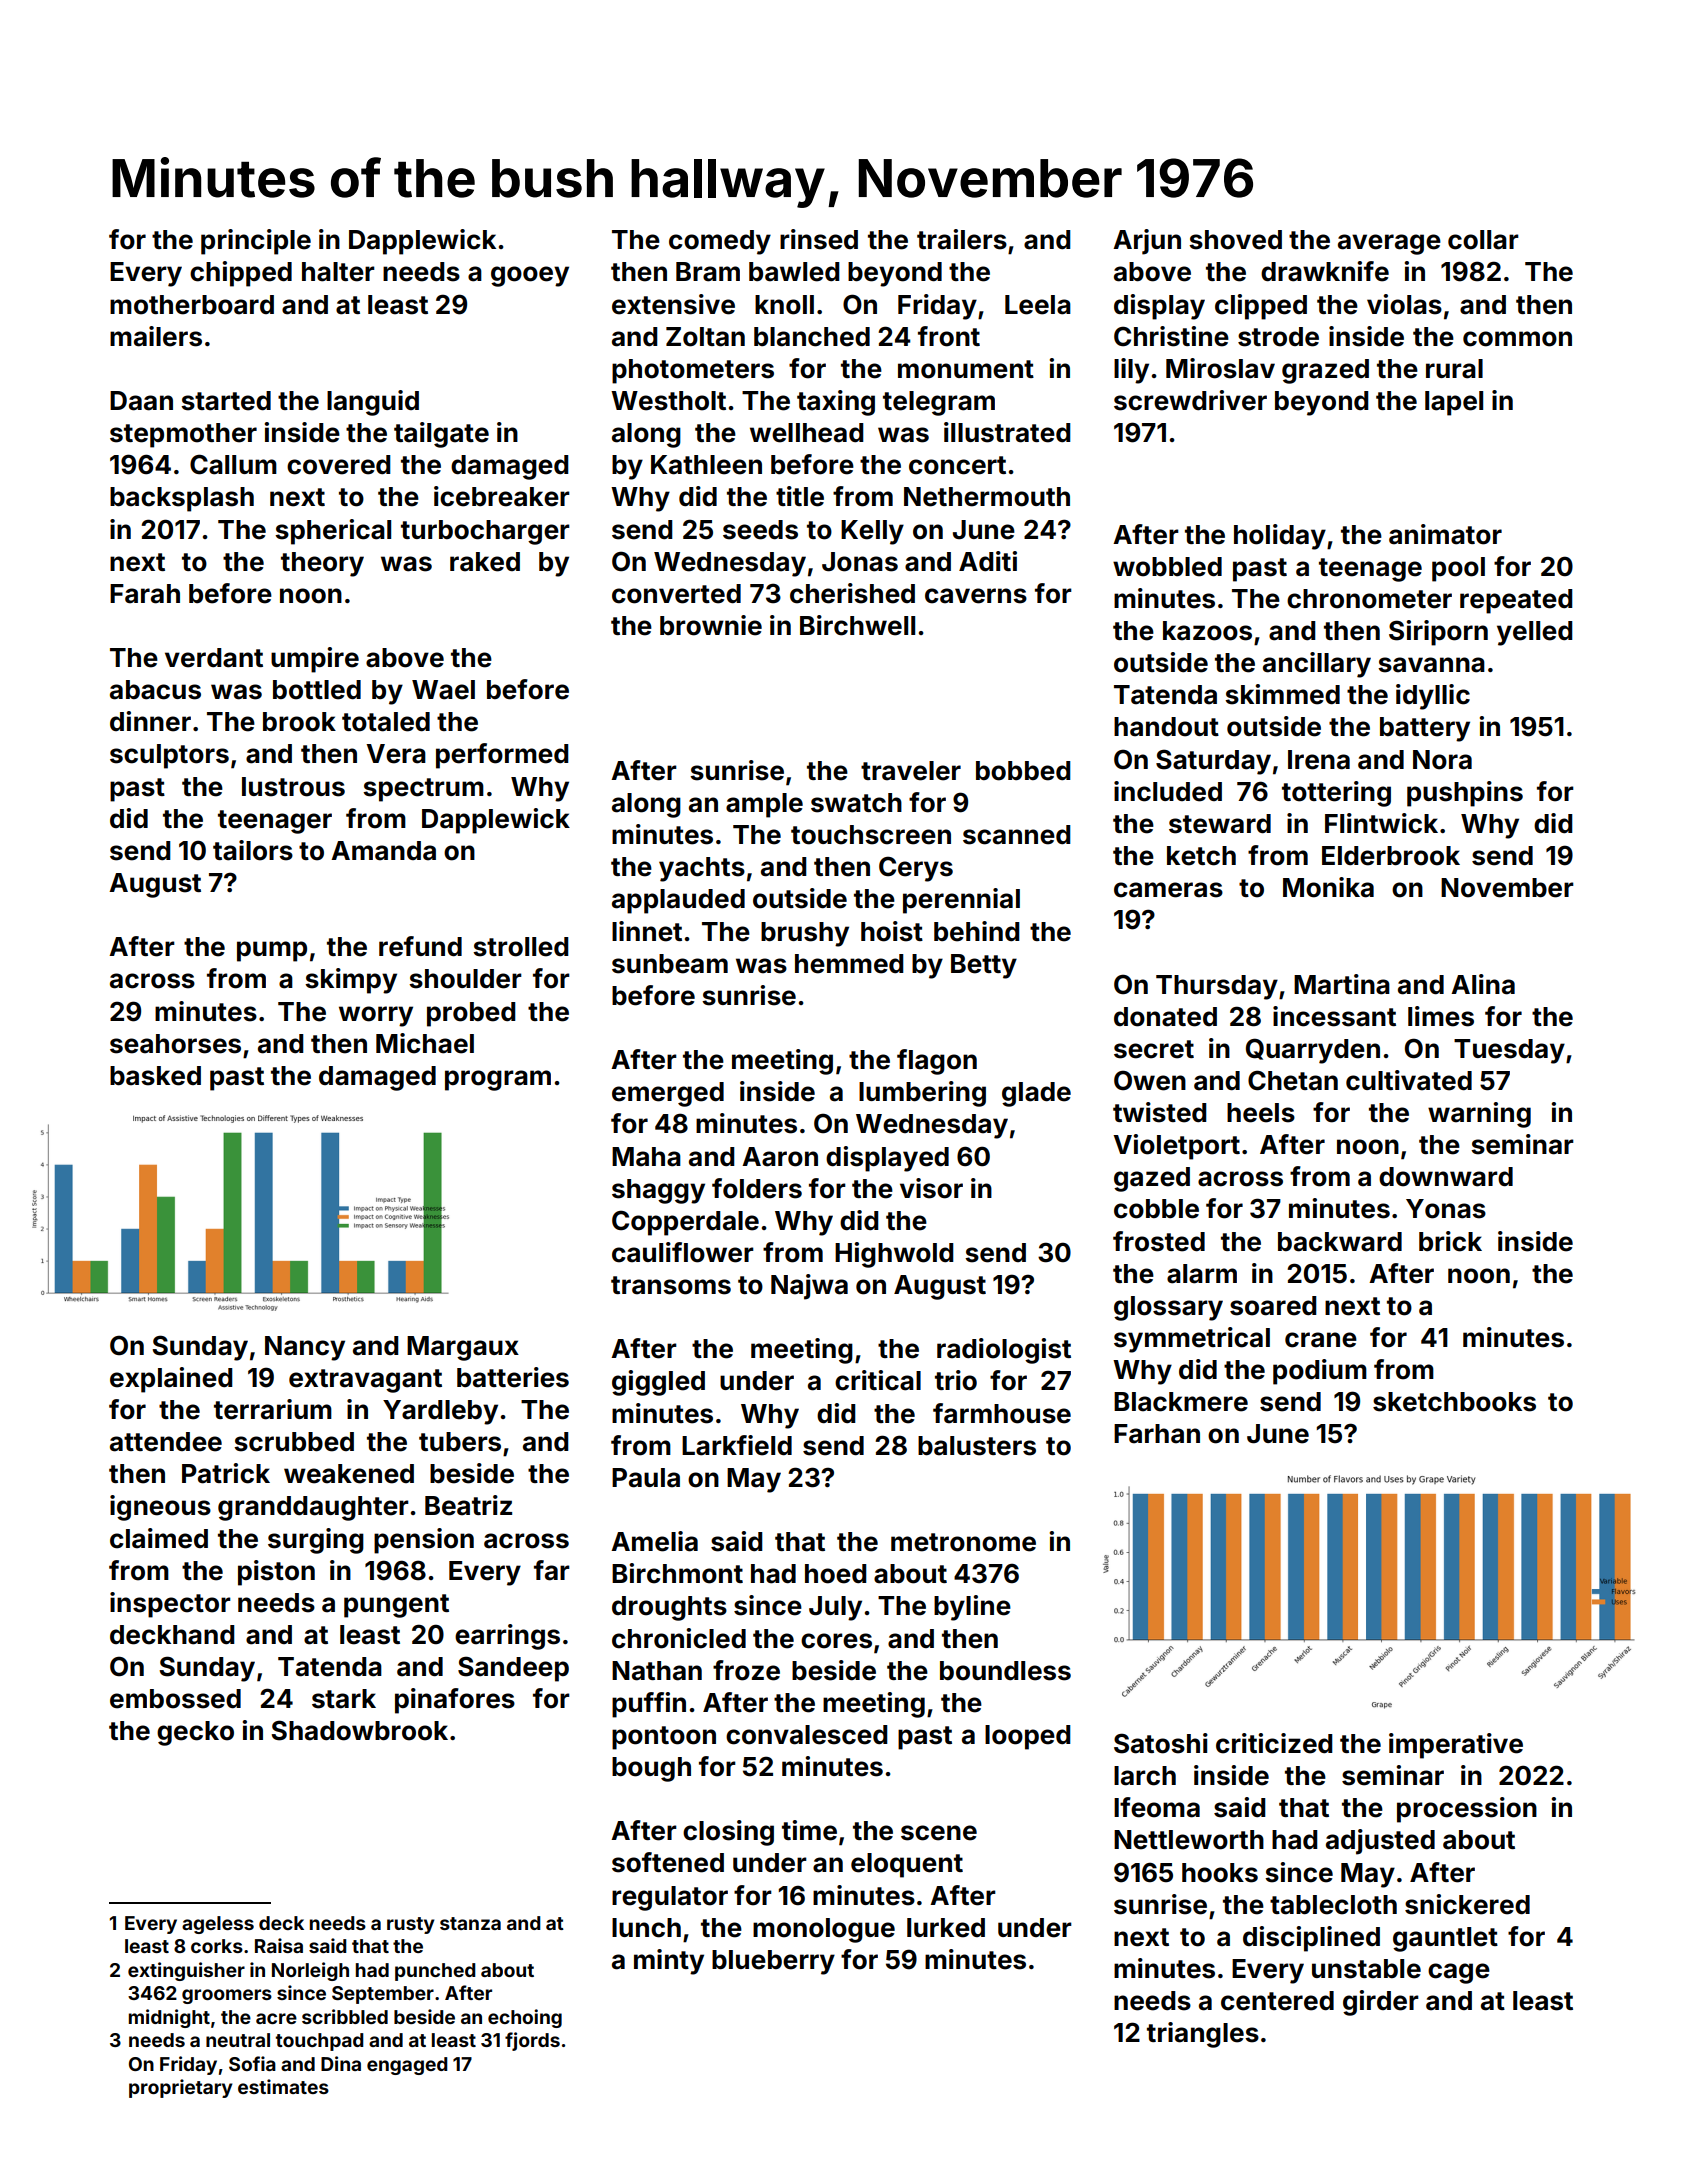 This screenshot has height=2178, width=1683. What do you see at coordinates (338, 272) in the screenshot?
I see `halter` at bounding box center [338, 272].
